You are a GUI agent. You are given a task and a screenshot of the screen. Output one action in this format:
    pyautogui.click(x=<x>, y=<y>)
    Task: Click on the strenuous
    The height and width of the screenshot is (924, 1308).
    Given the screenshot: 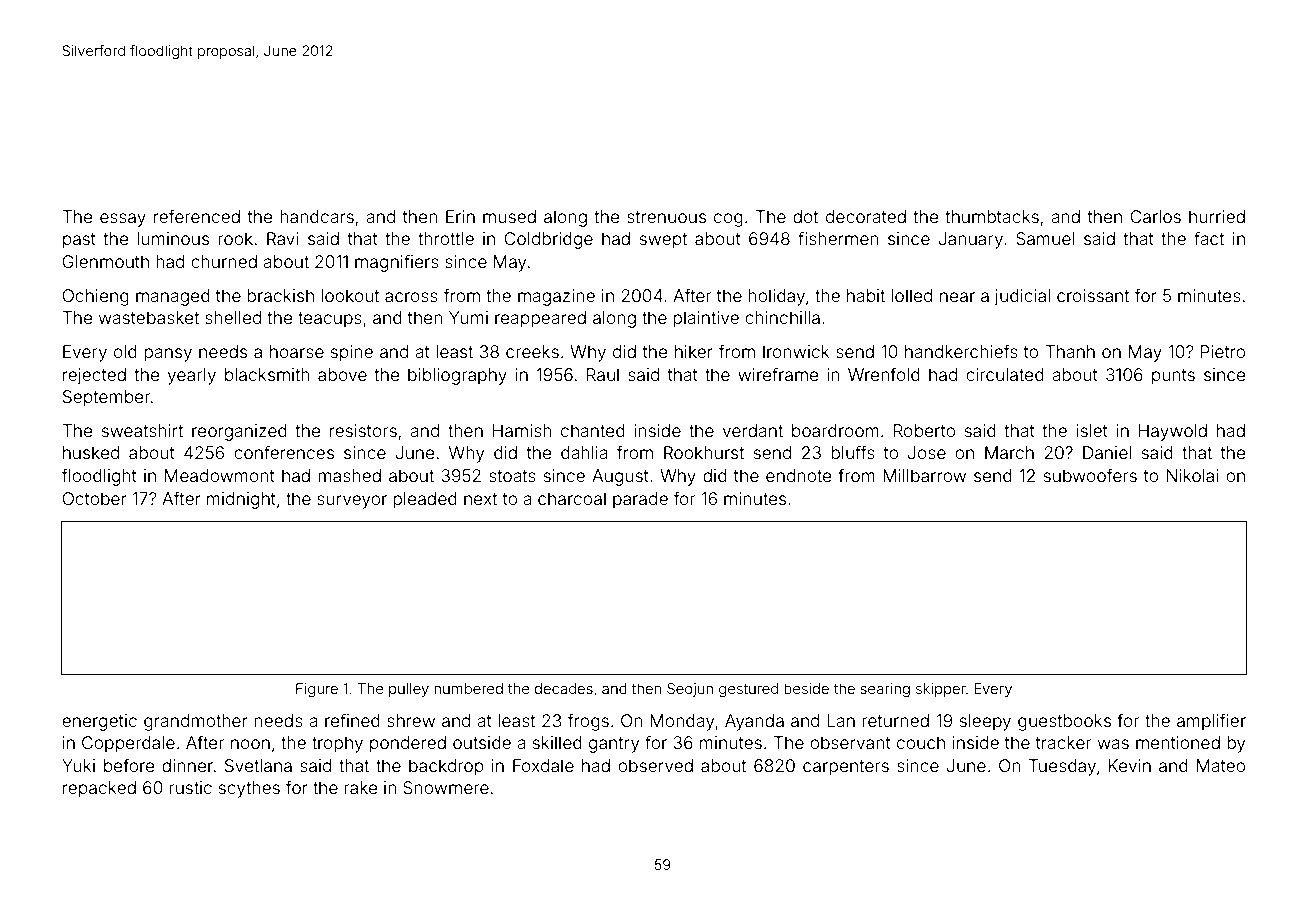 What is the action you would take?
    pyautogui.click(x=666, y=217)
